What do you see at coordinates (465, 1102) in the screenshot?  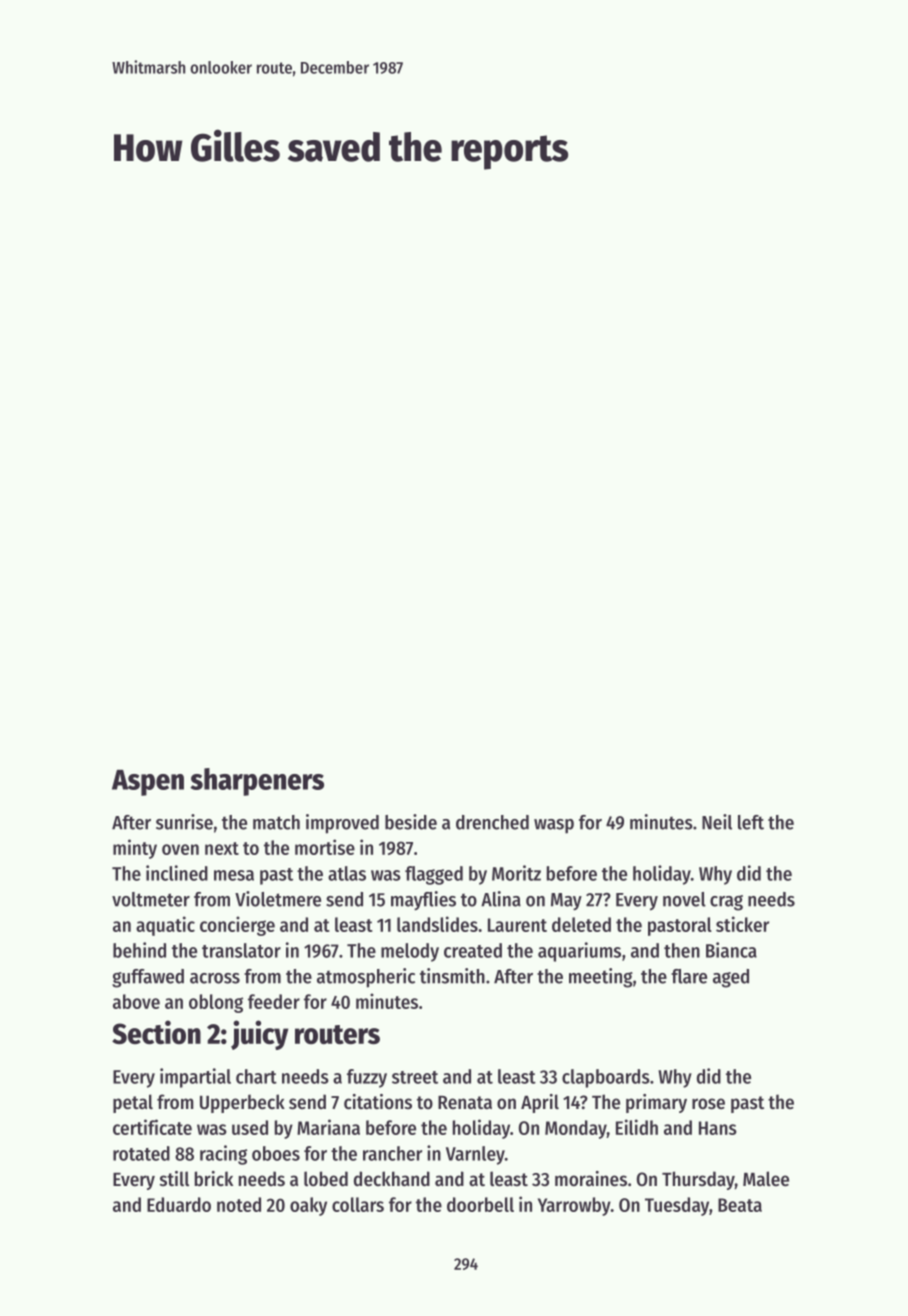 I see `Renata` at bounding box center [465, 1102].
